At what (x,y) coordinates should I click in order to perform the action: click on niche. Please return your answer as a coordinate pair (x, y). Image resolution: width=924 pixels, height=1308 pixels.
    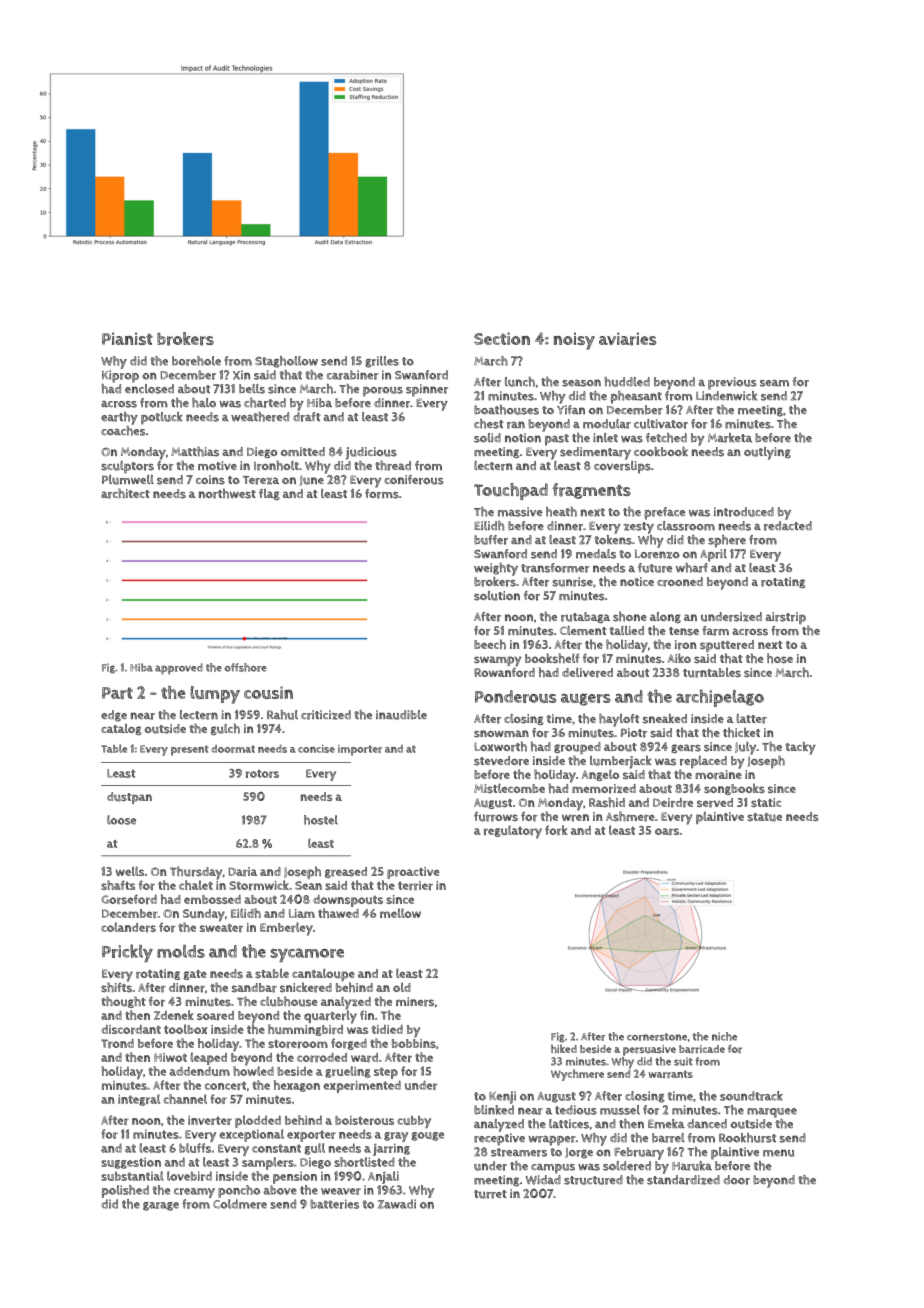
    Looking at the image, I should click on (724, 1036).
